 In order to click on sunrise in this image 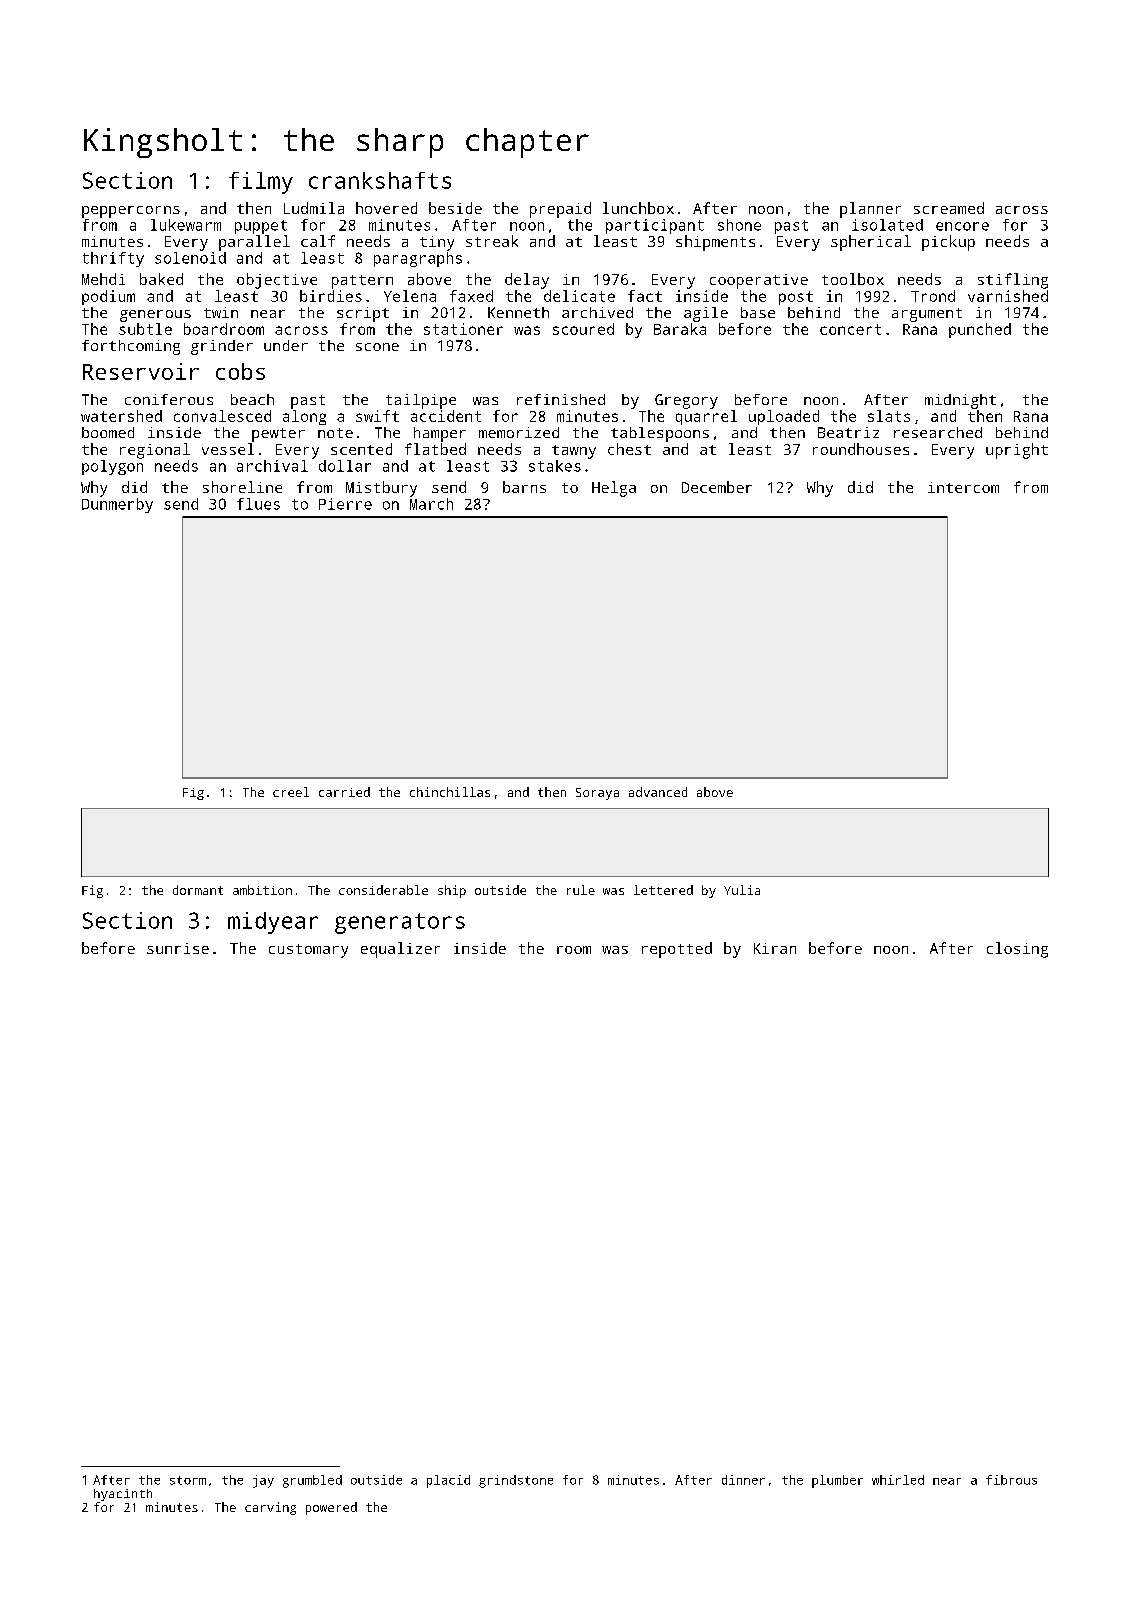, I will do `click(178, 948)`.
